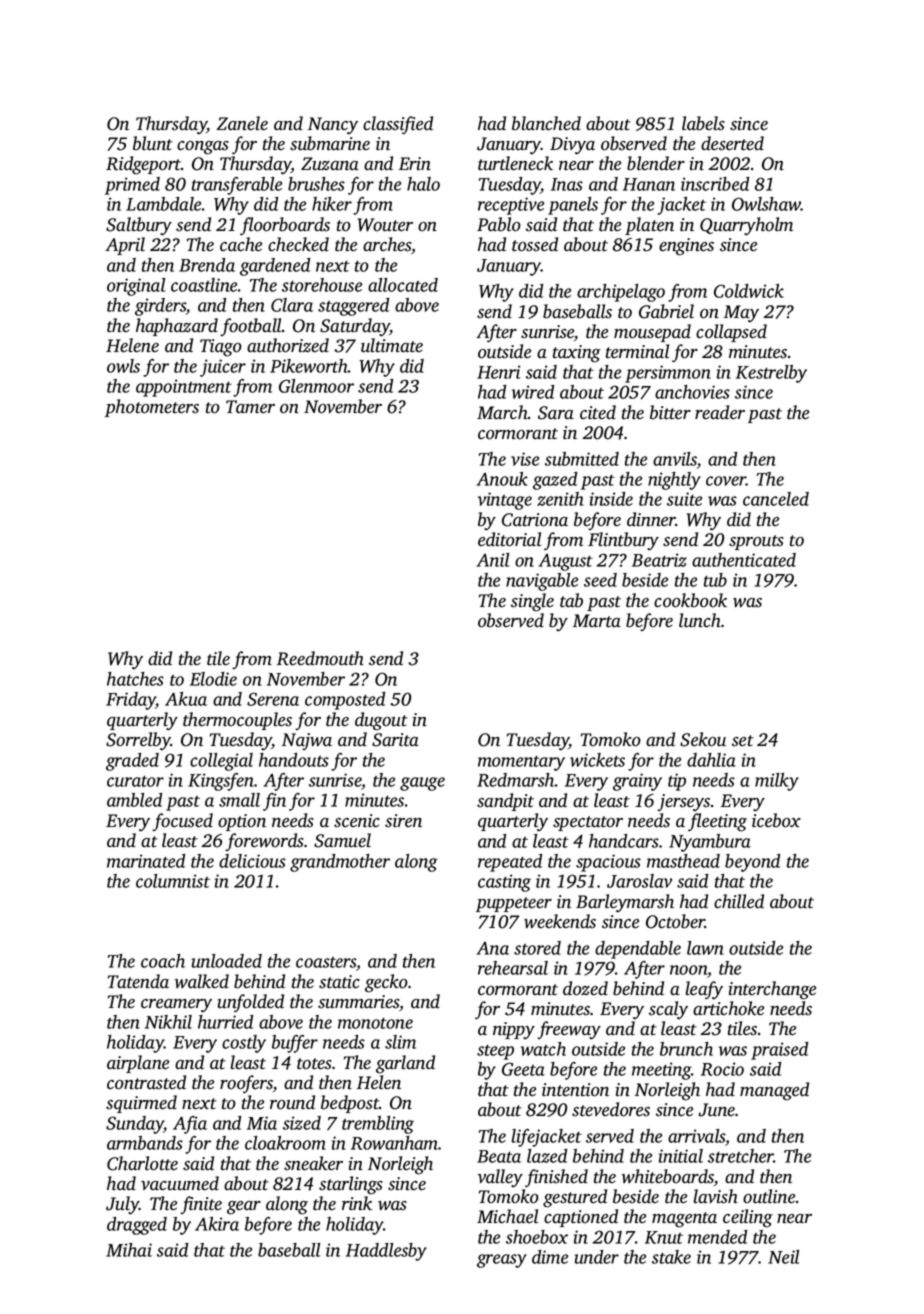 The width and height of the page is (924, 1314). Describe the element at coordinates (703, 123) in the page. I see `labels` at that location.
